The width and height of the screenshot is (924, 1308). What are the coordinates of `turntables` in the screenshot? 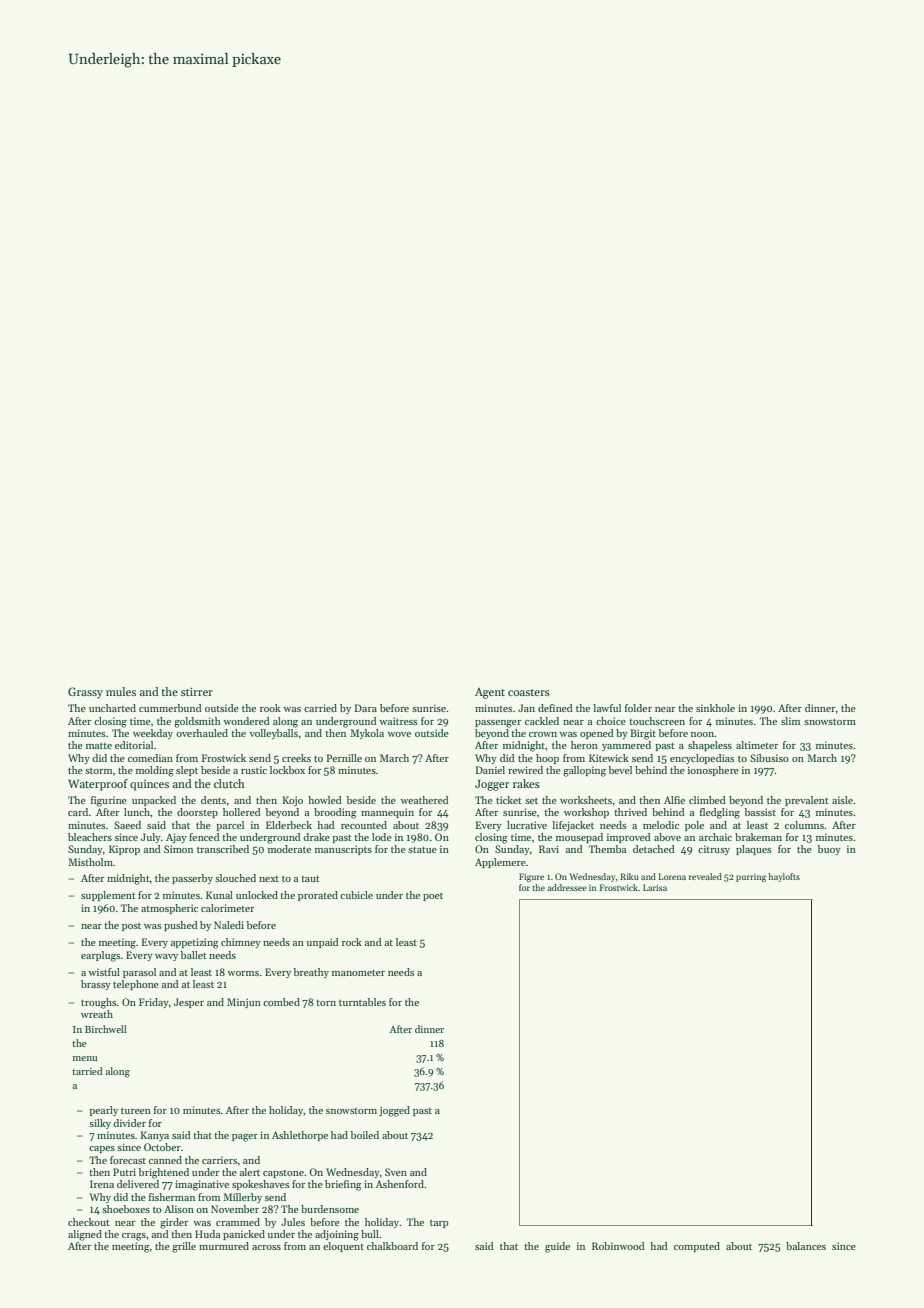 It's located at (362, 1002).
